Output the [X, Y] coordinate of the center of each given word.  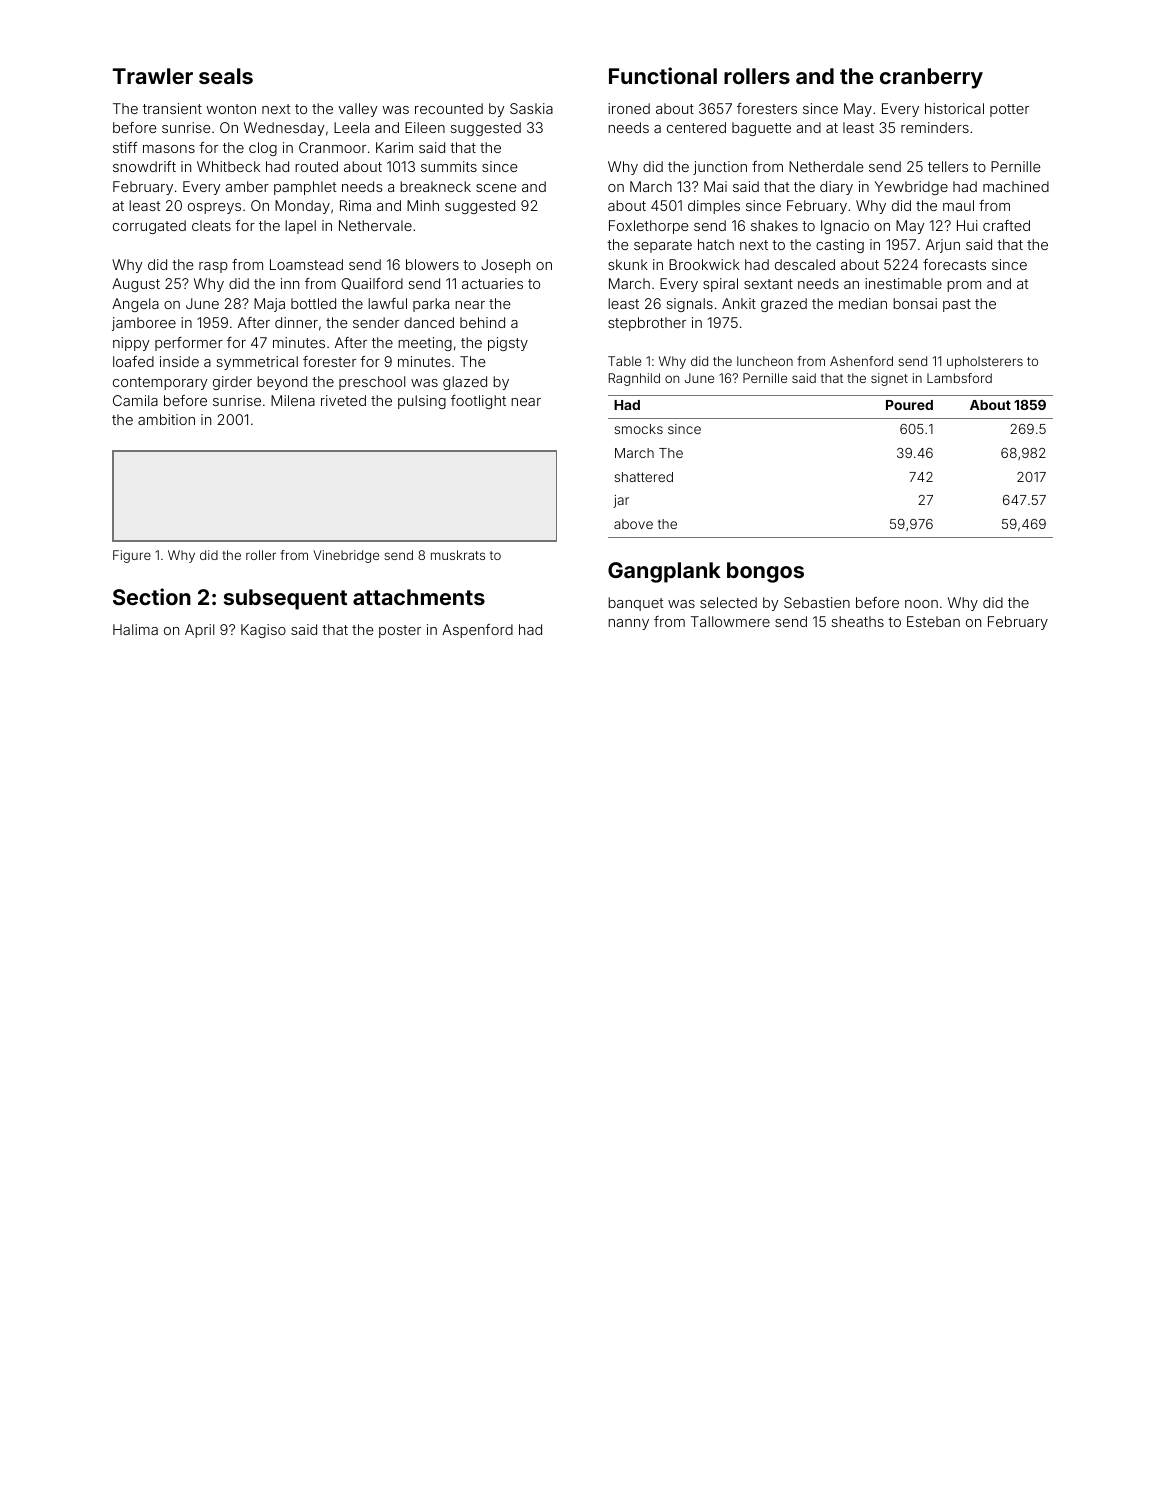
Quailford [372, 284]
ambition [166, 419]
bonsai [915, 303]
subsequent [285, 599]
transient [172, 108]
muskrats [458, 555]
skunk [628, 264]
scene [496, 188]
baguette [761, 129]
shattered [643, 477]
